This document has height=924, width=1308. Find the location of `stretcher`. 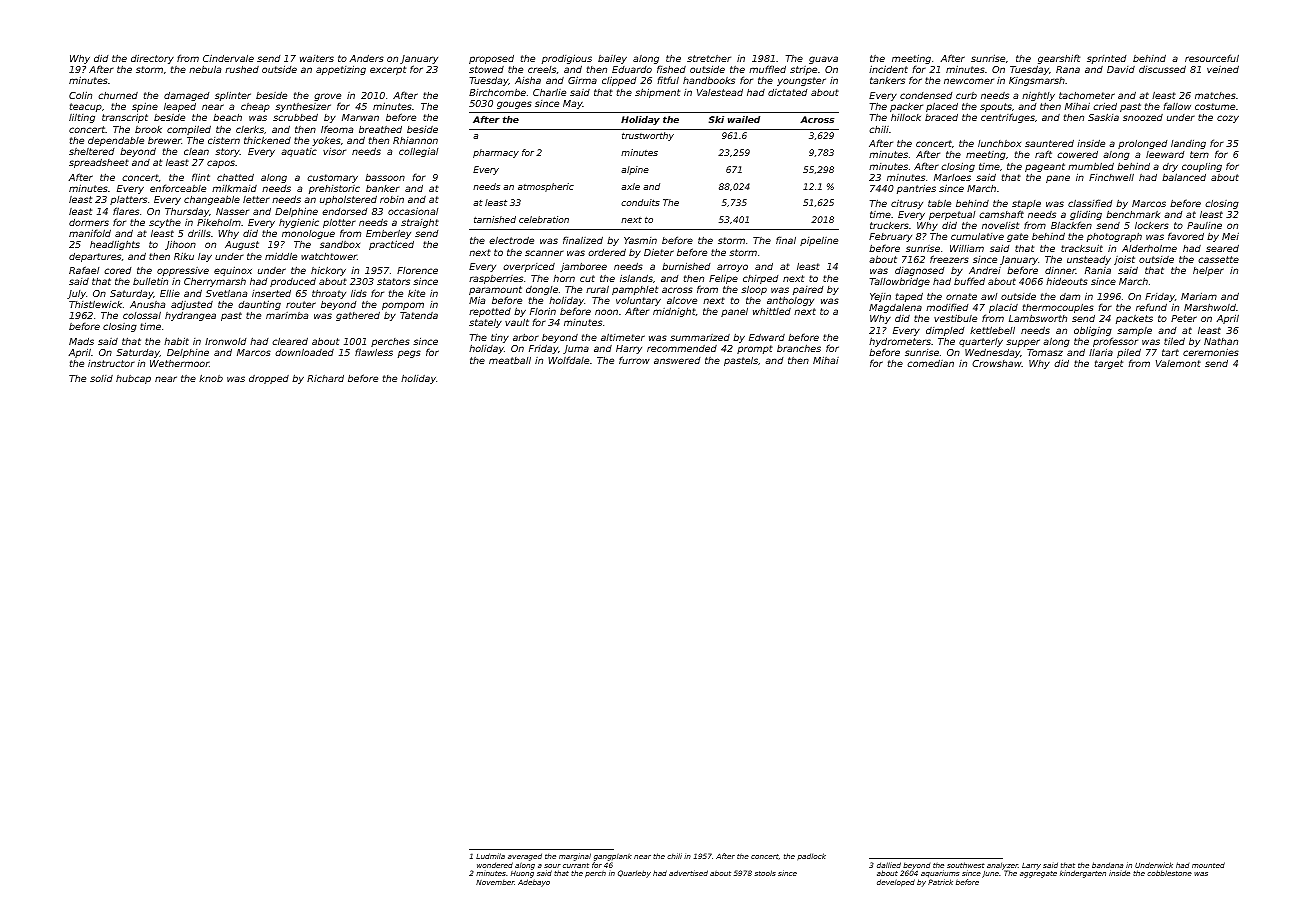

stretcher is located at coordinates (709, 58).
